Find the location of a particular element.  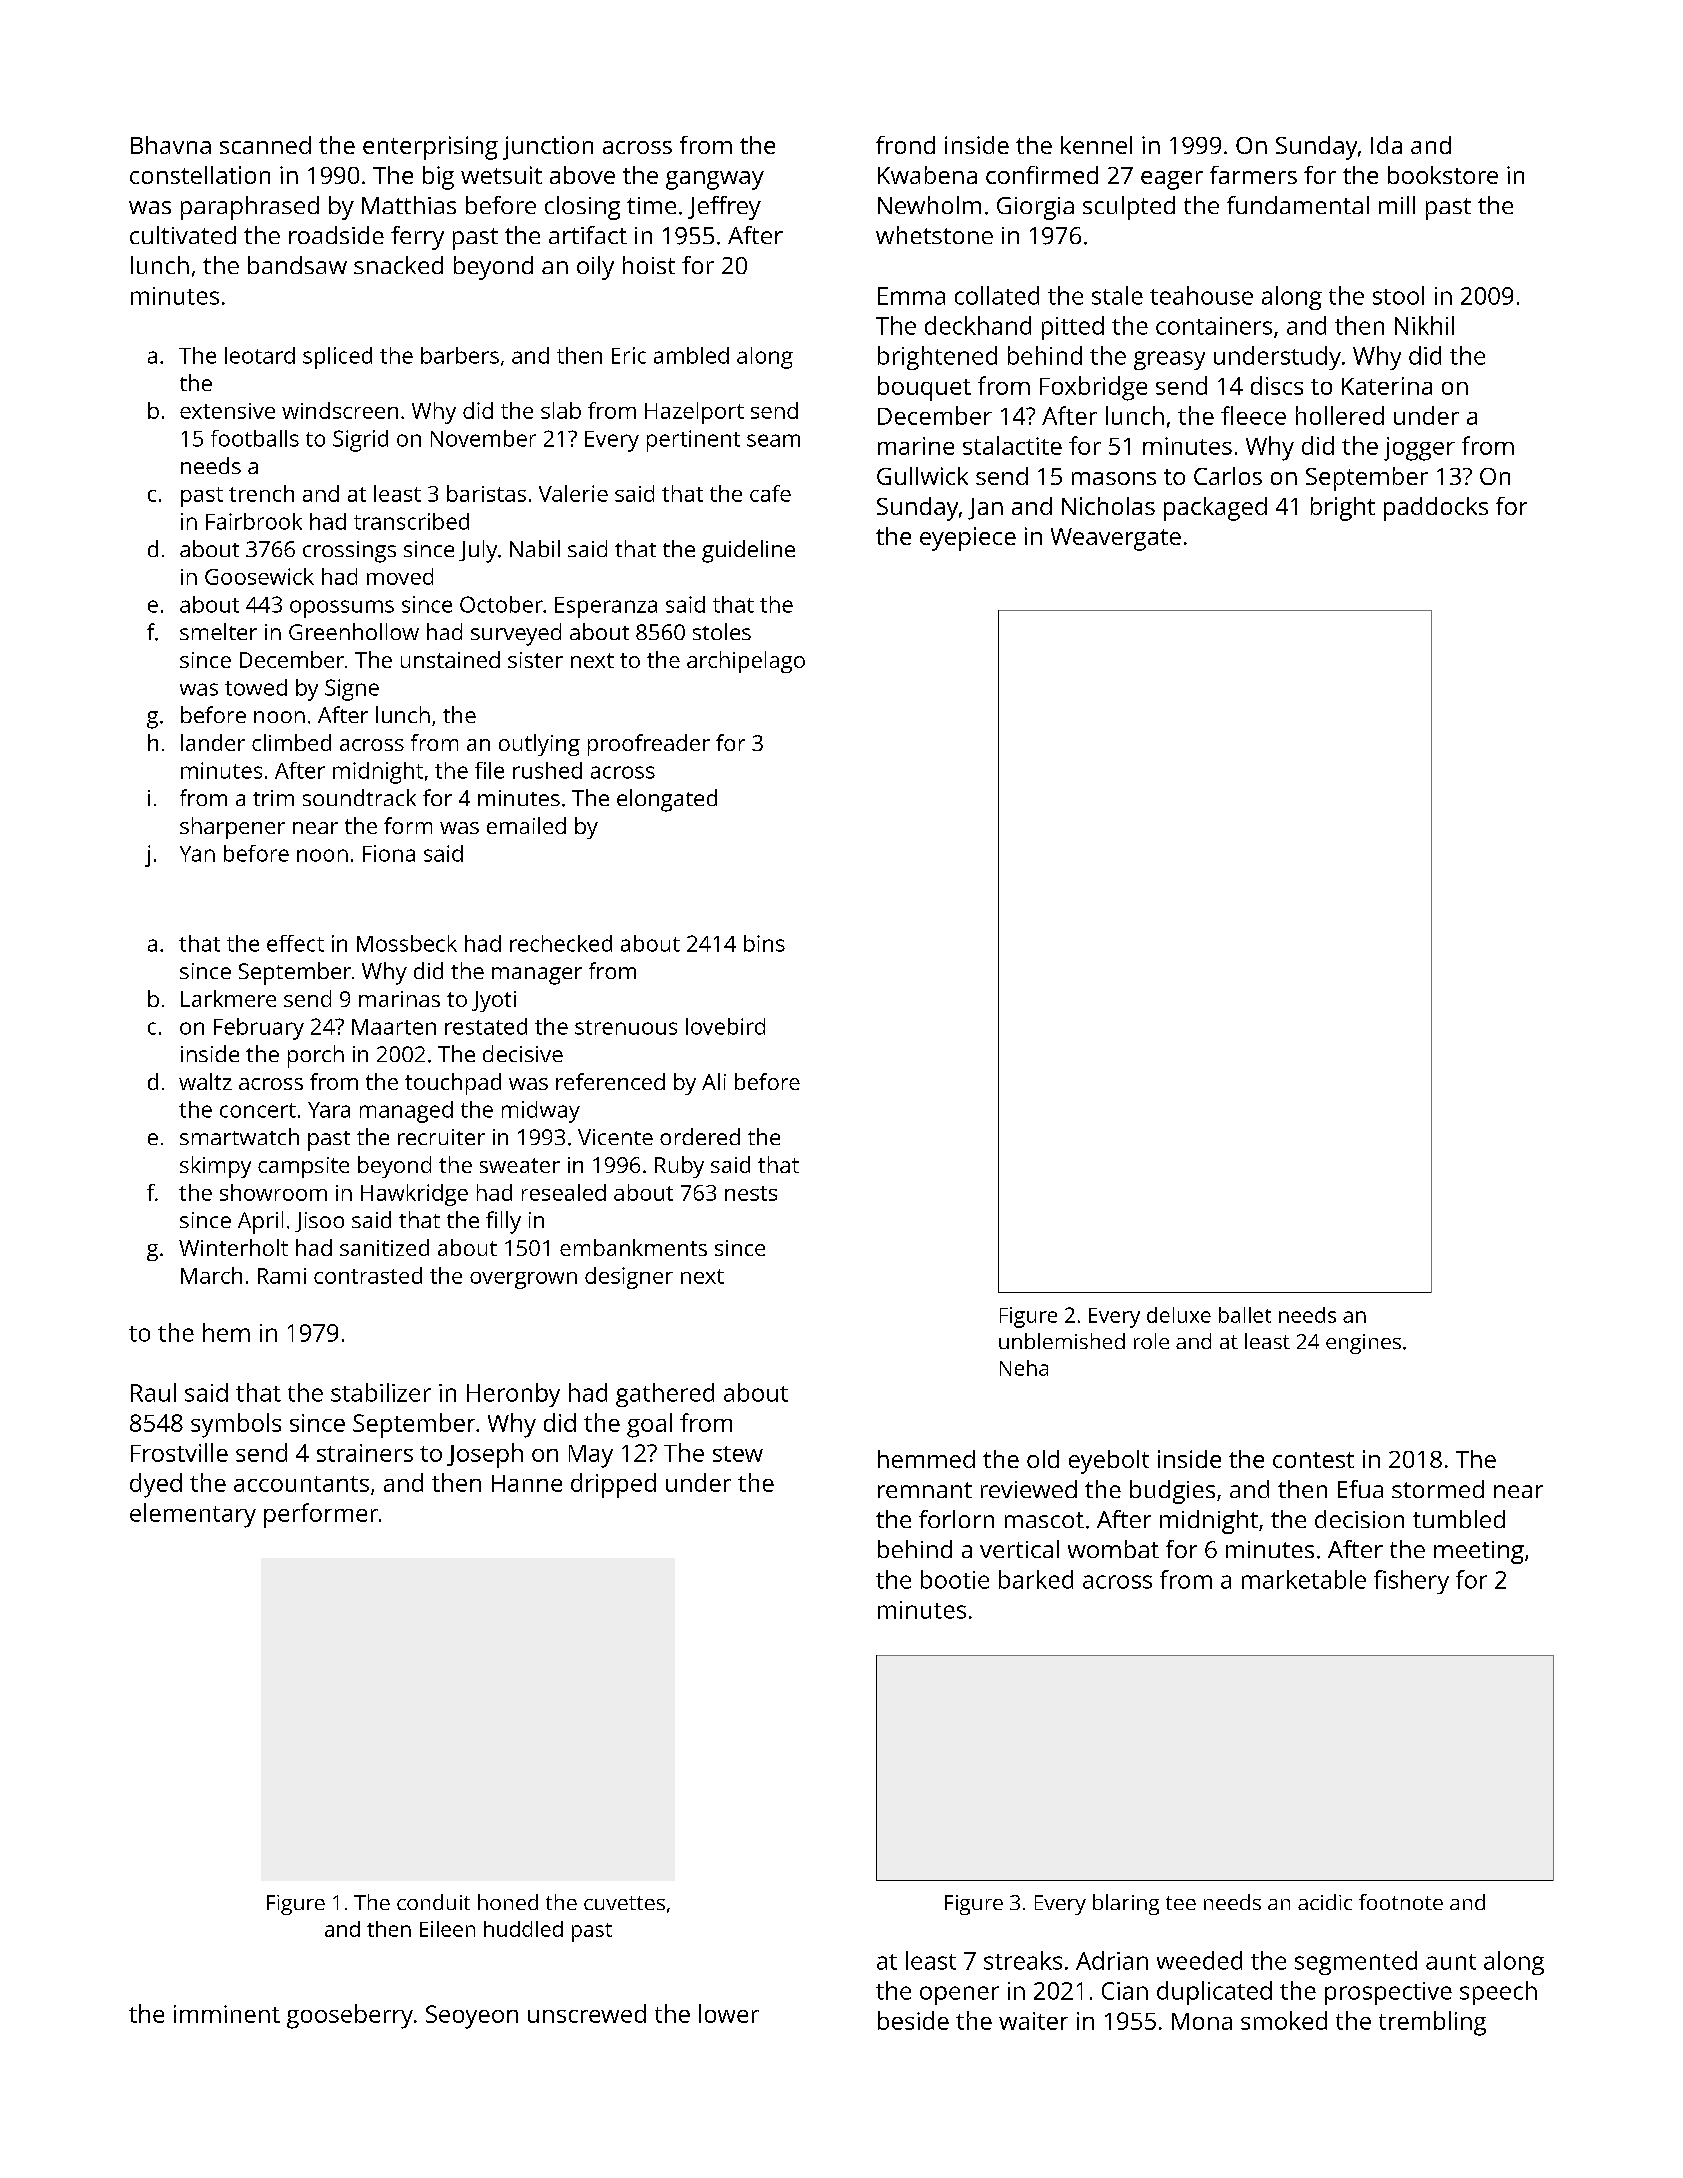

blaring is located at coordinates (1126, 1904).
